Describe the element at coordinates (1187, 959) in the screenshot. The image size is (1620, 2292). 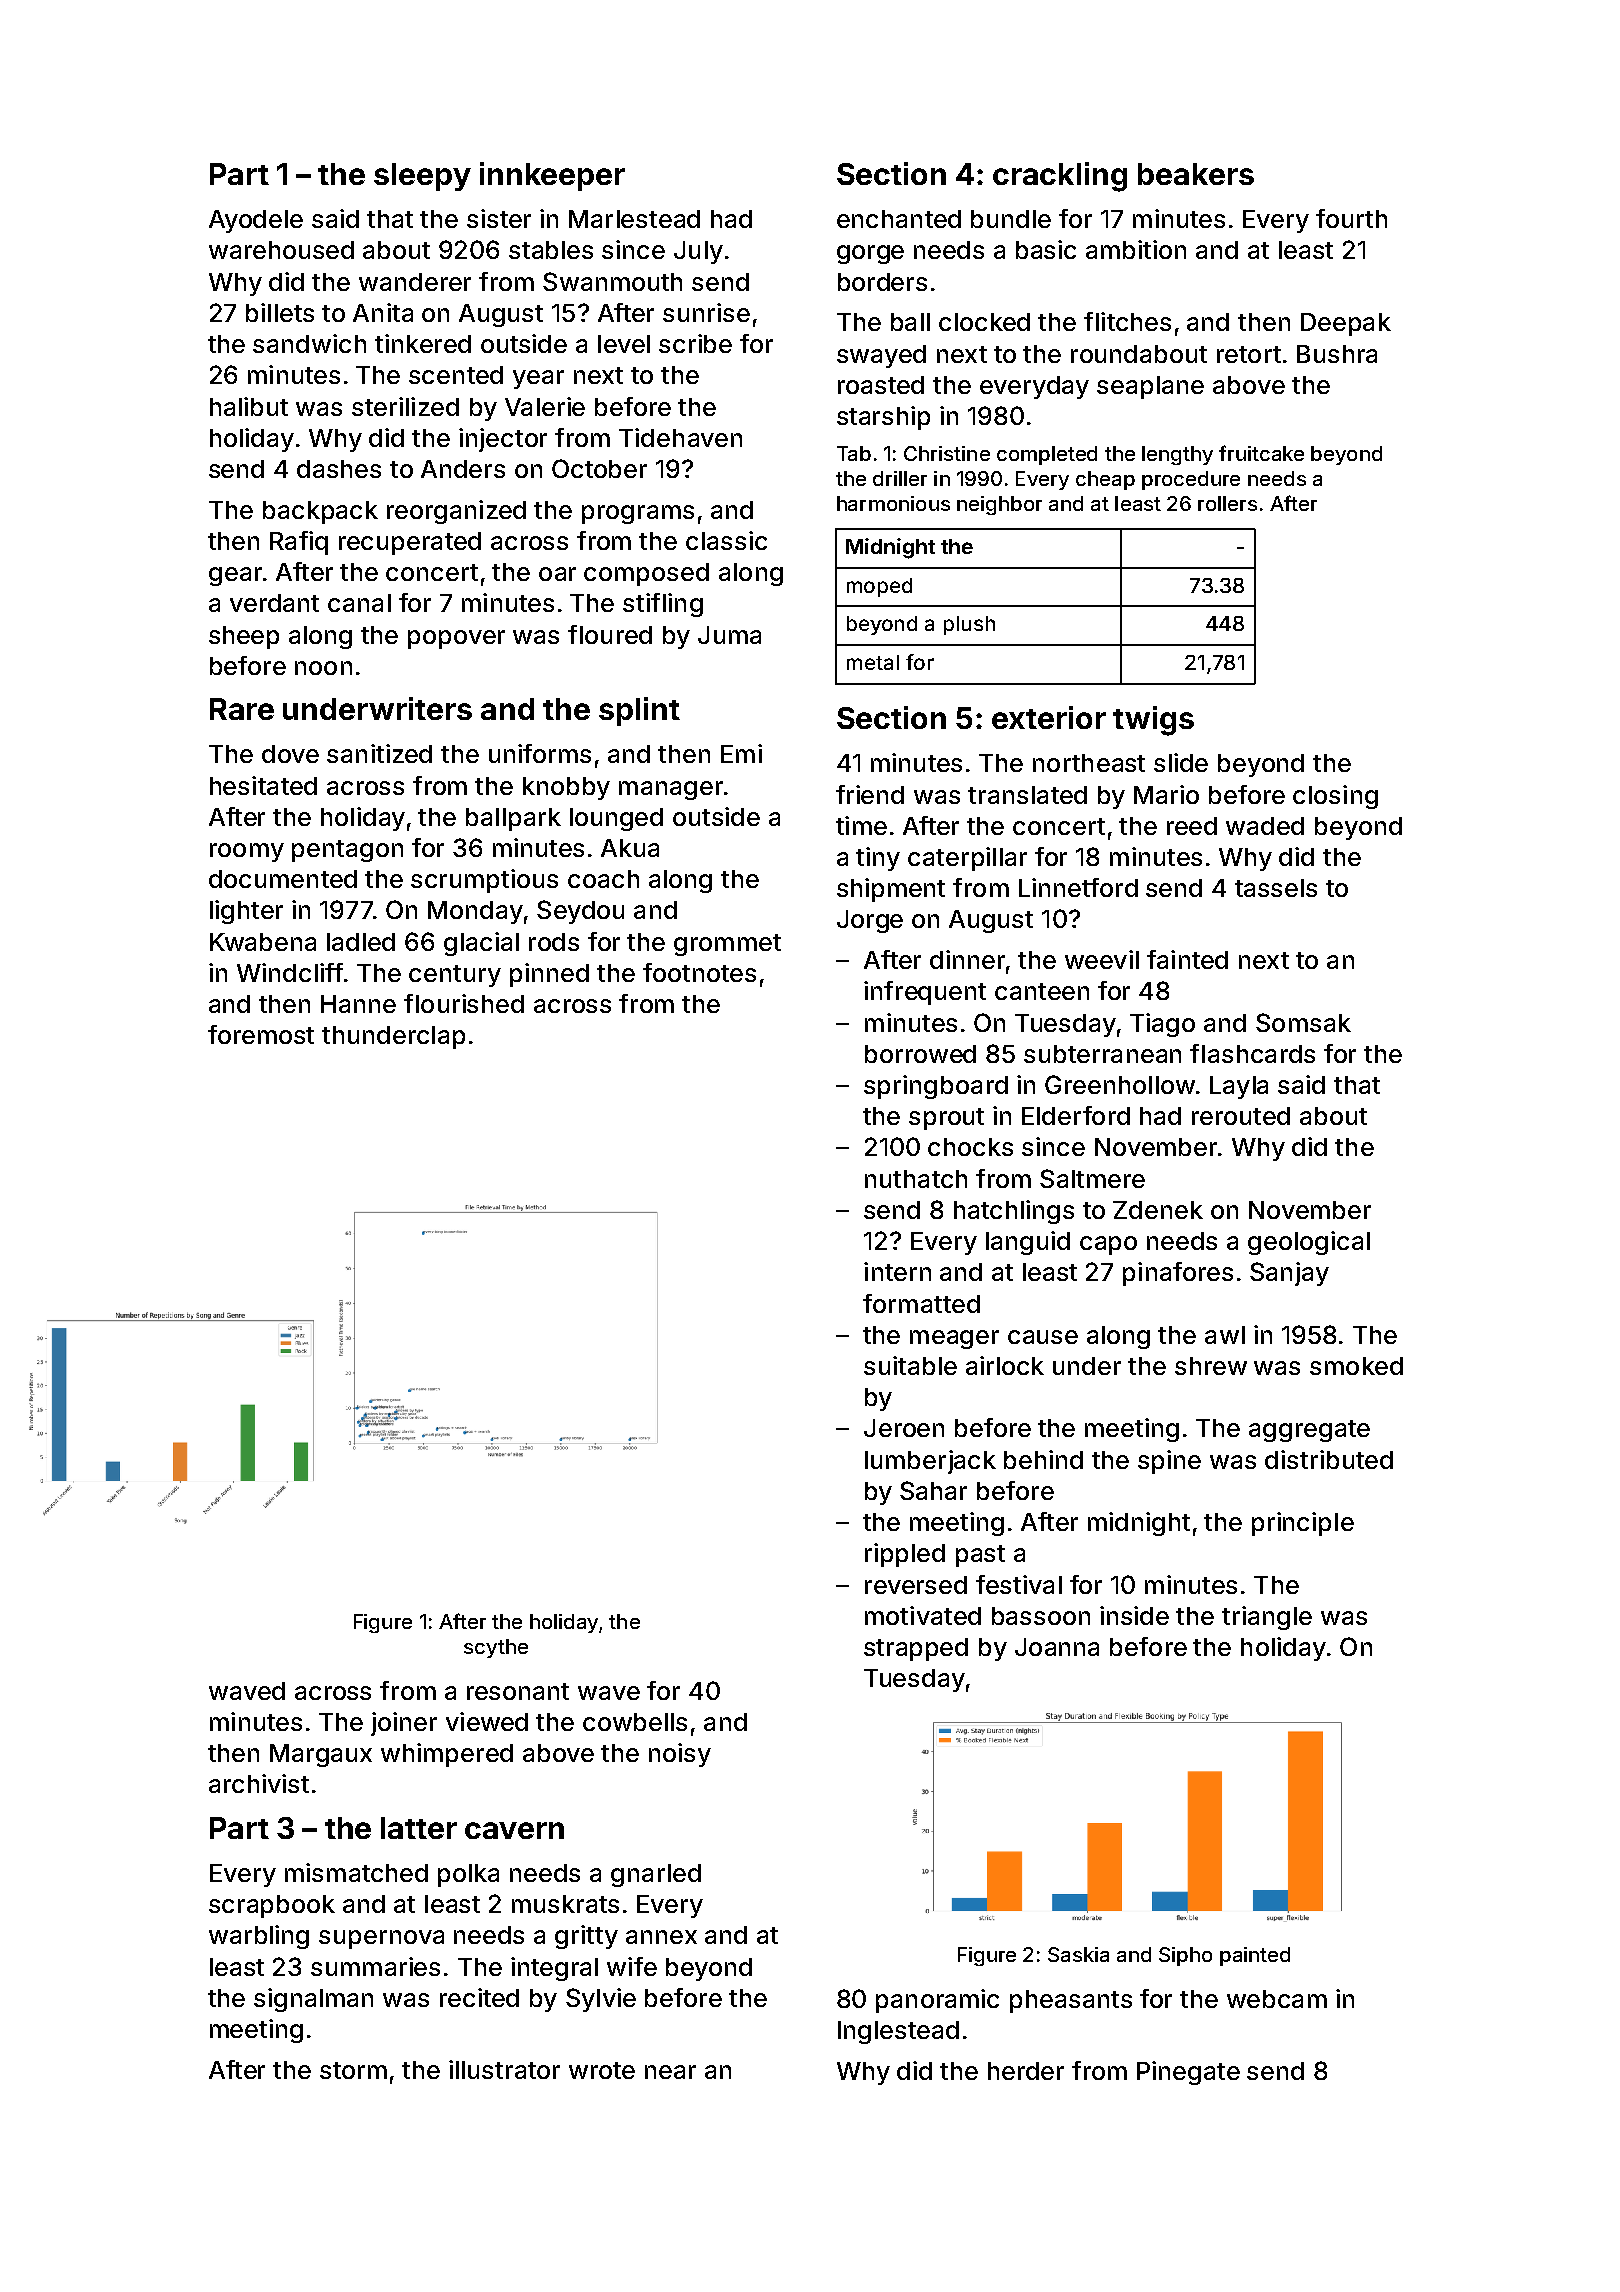
I see `fainted` at that location.
